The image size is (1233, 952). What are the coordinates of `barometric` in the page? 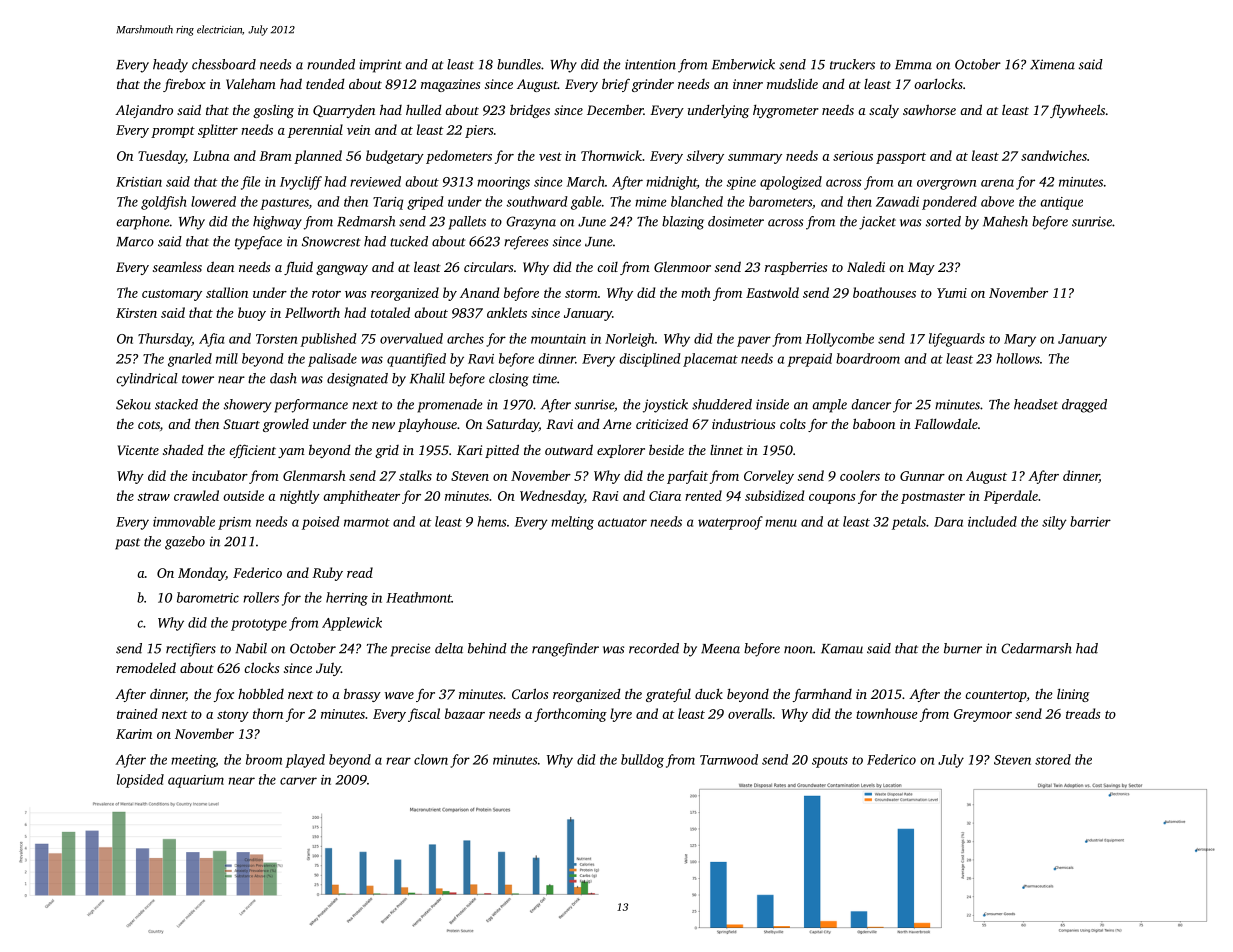 It's located at (208, 597).
